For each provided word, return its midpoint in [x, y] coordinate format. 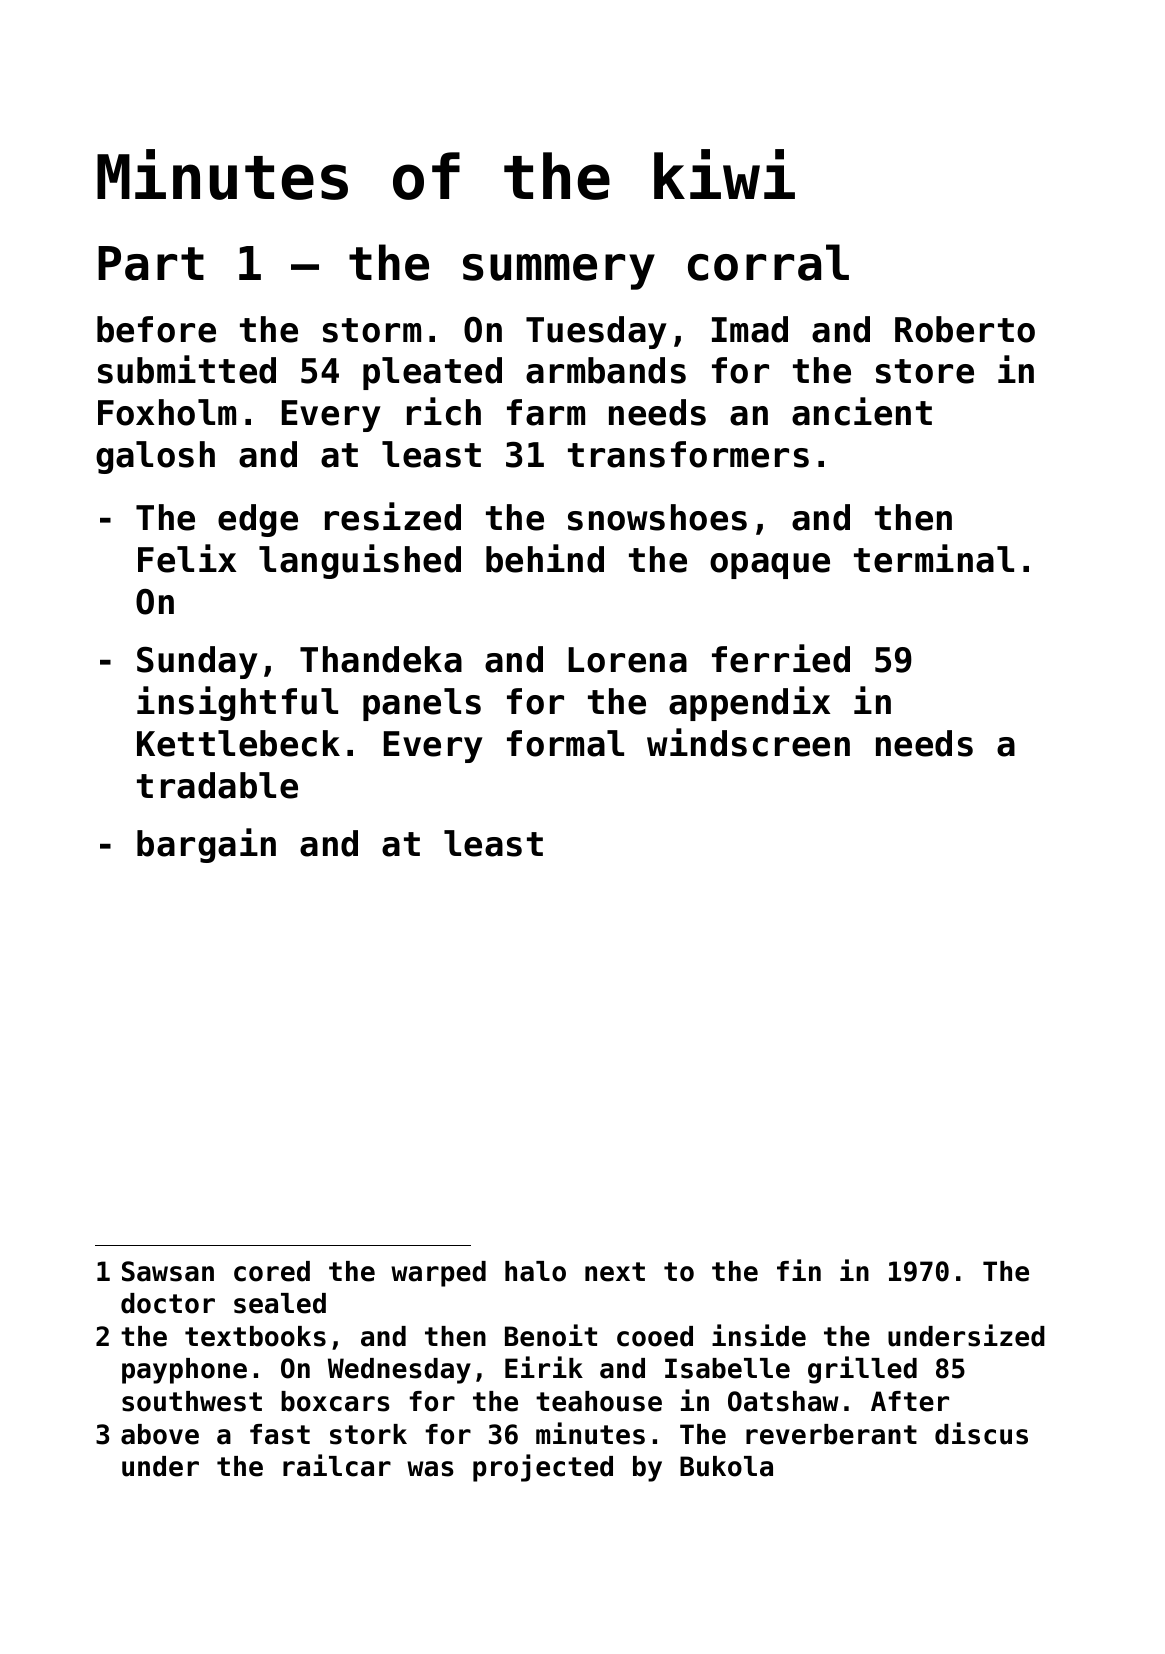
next [615, 1272]
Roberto [965, 329]
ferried [781, 658]
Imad [750, 329]
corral [768, 262]
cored [272, 1271]
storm [372, 330]
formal [565, 743]
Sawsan [168, 1271]
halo [535, 1271]
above [160, 1434]
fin [799, 1270]
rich [444, 411]
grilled [862, 1370]
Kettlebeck [238, 743]
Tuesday [596, 332]
